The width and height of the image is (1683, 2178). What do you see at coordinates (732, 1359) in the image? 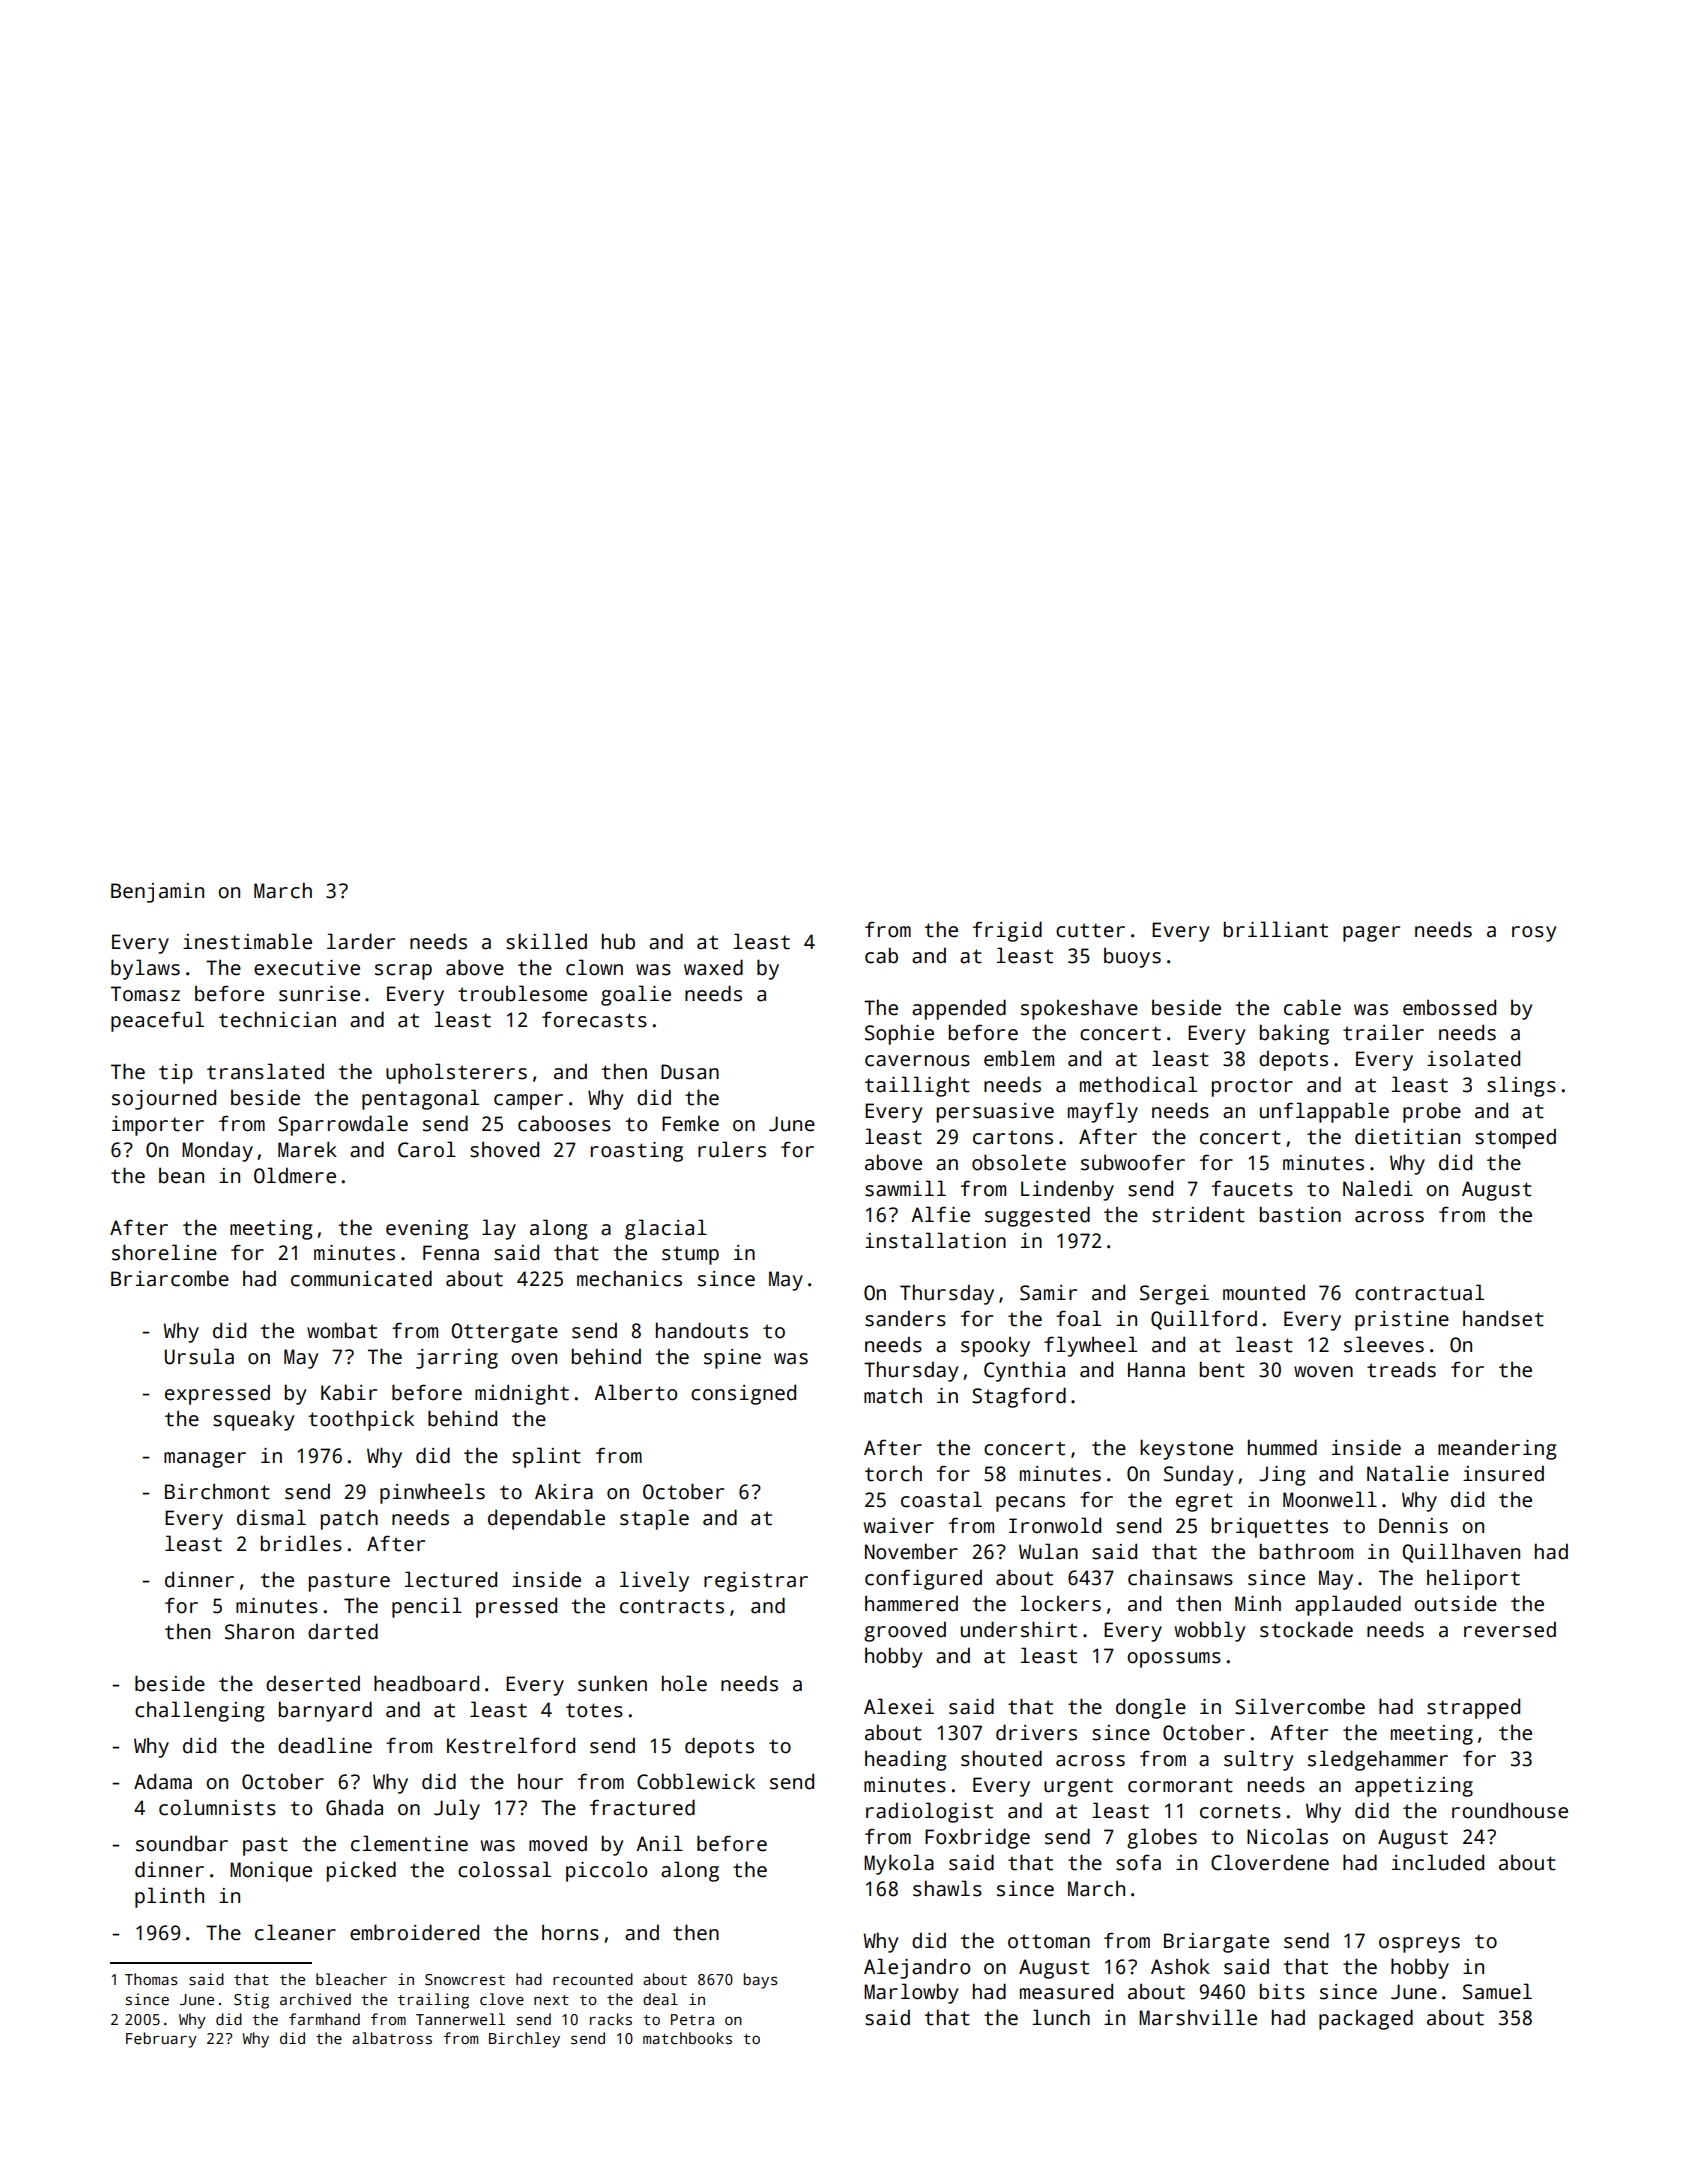
I see `spine` at bounding box center [732, 1359].
